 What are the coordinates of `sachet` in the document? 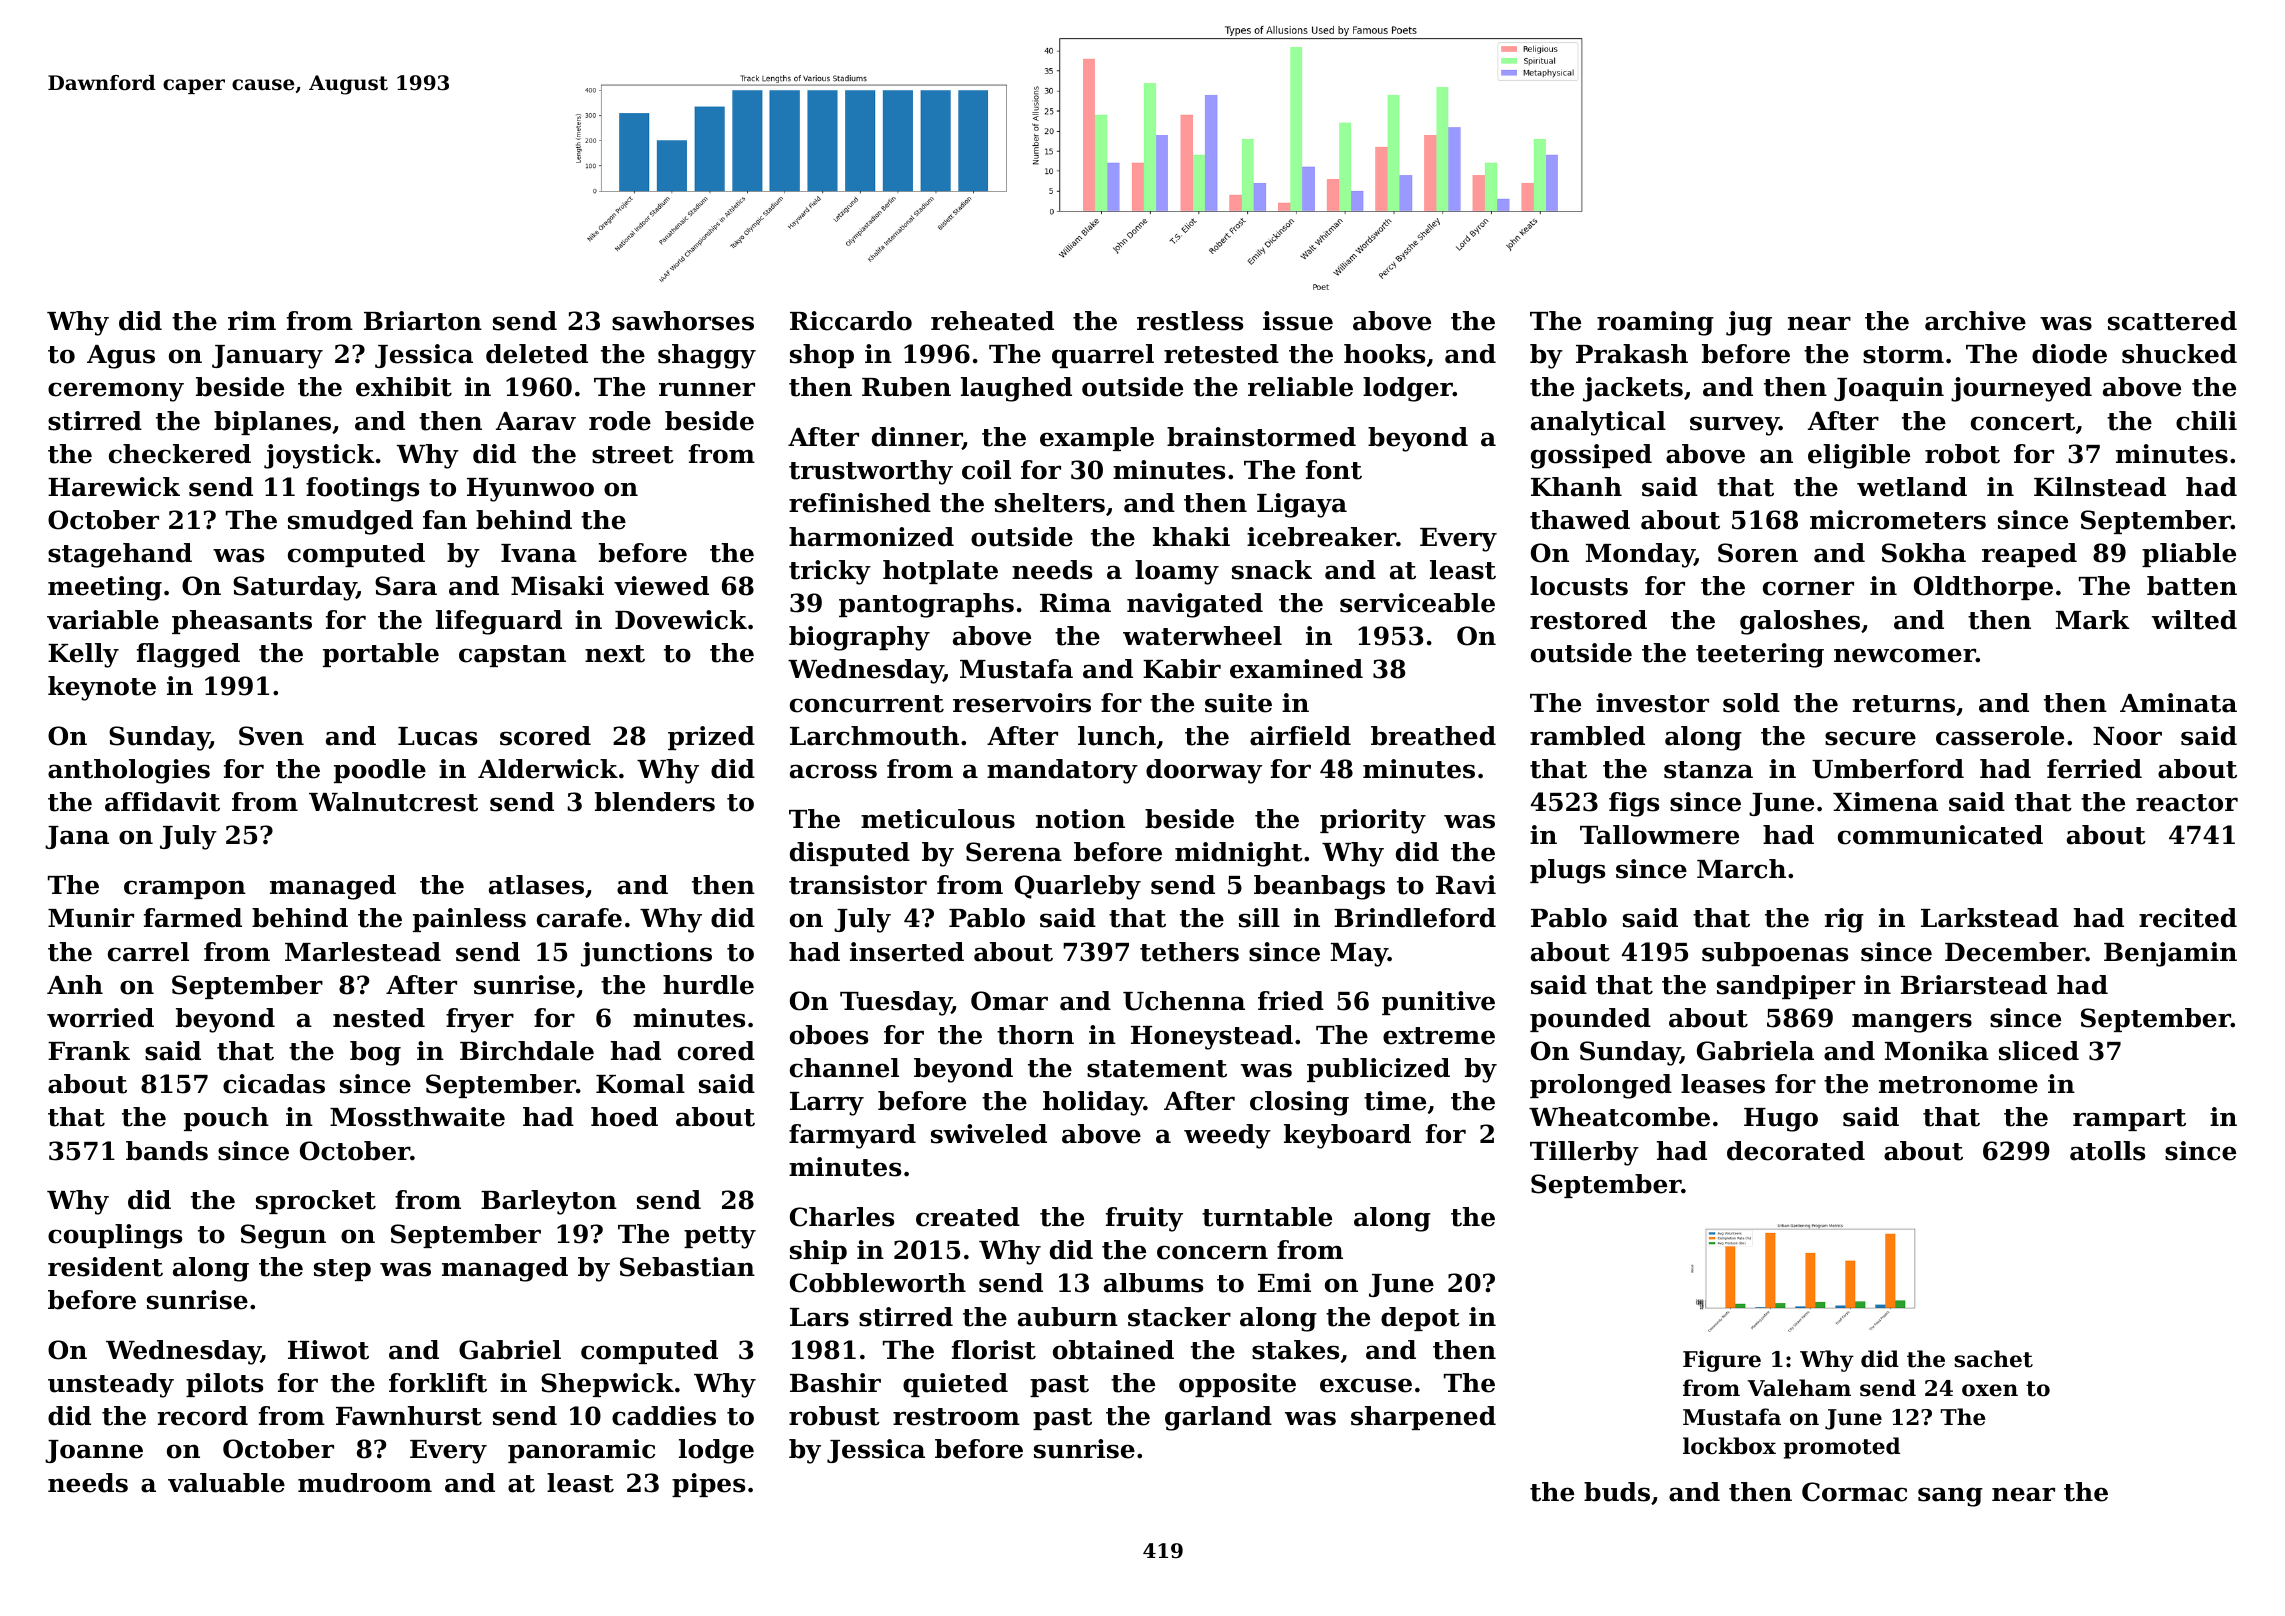 It's located at (1993, 1359).
